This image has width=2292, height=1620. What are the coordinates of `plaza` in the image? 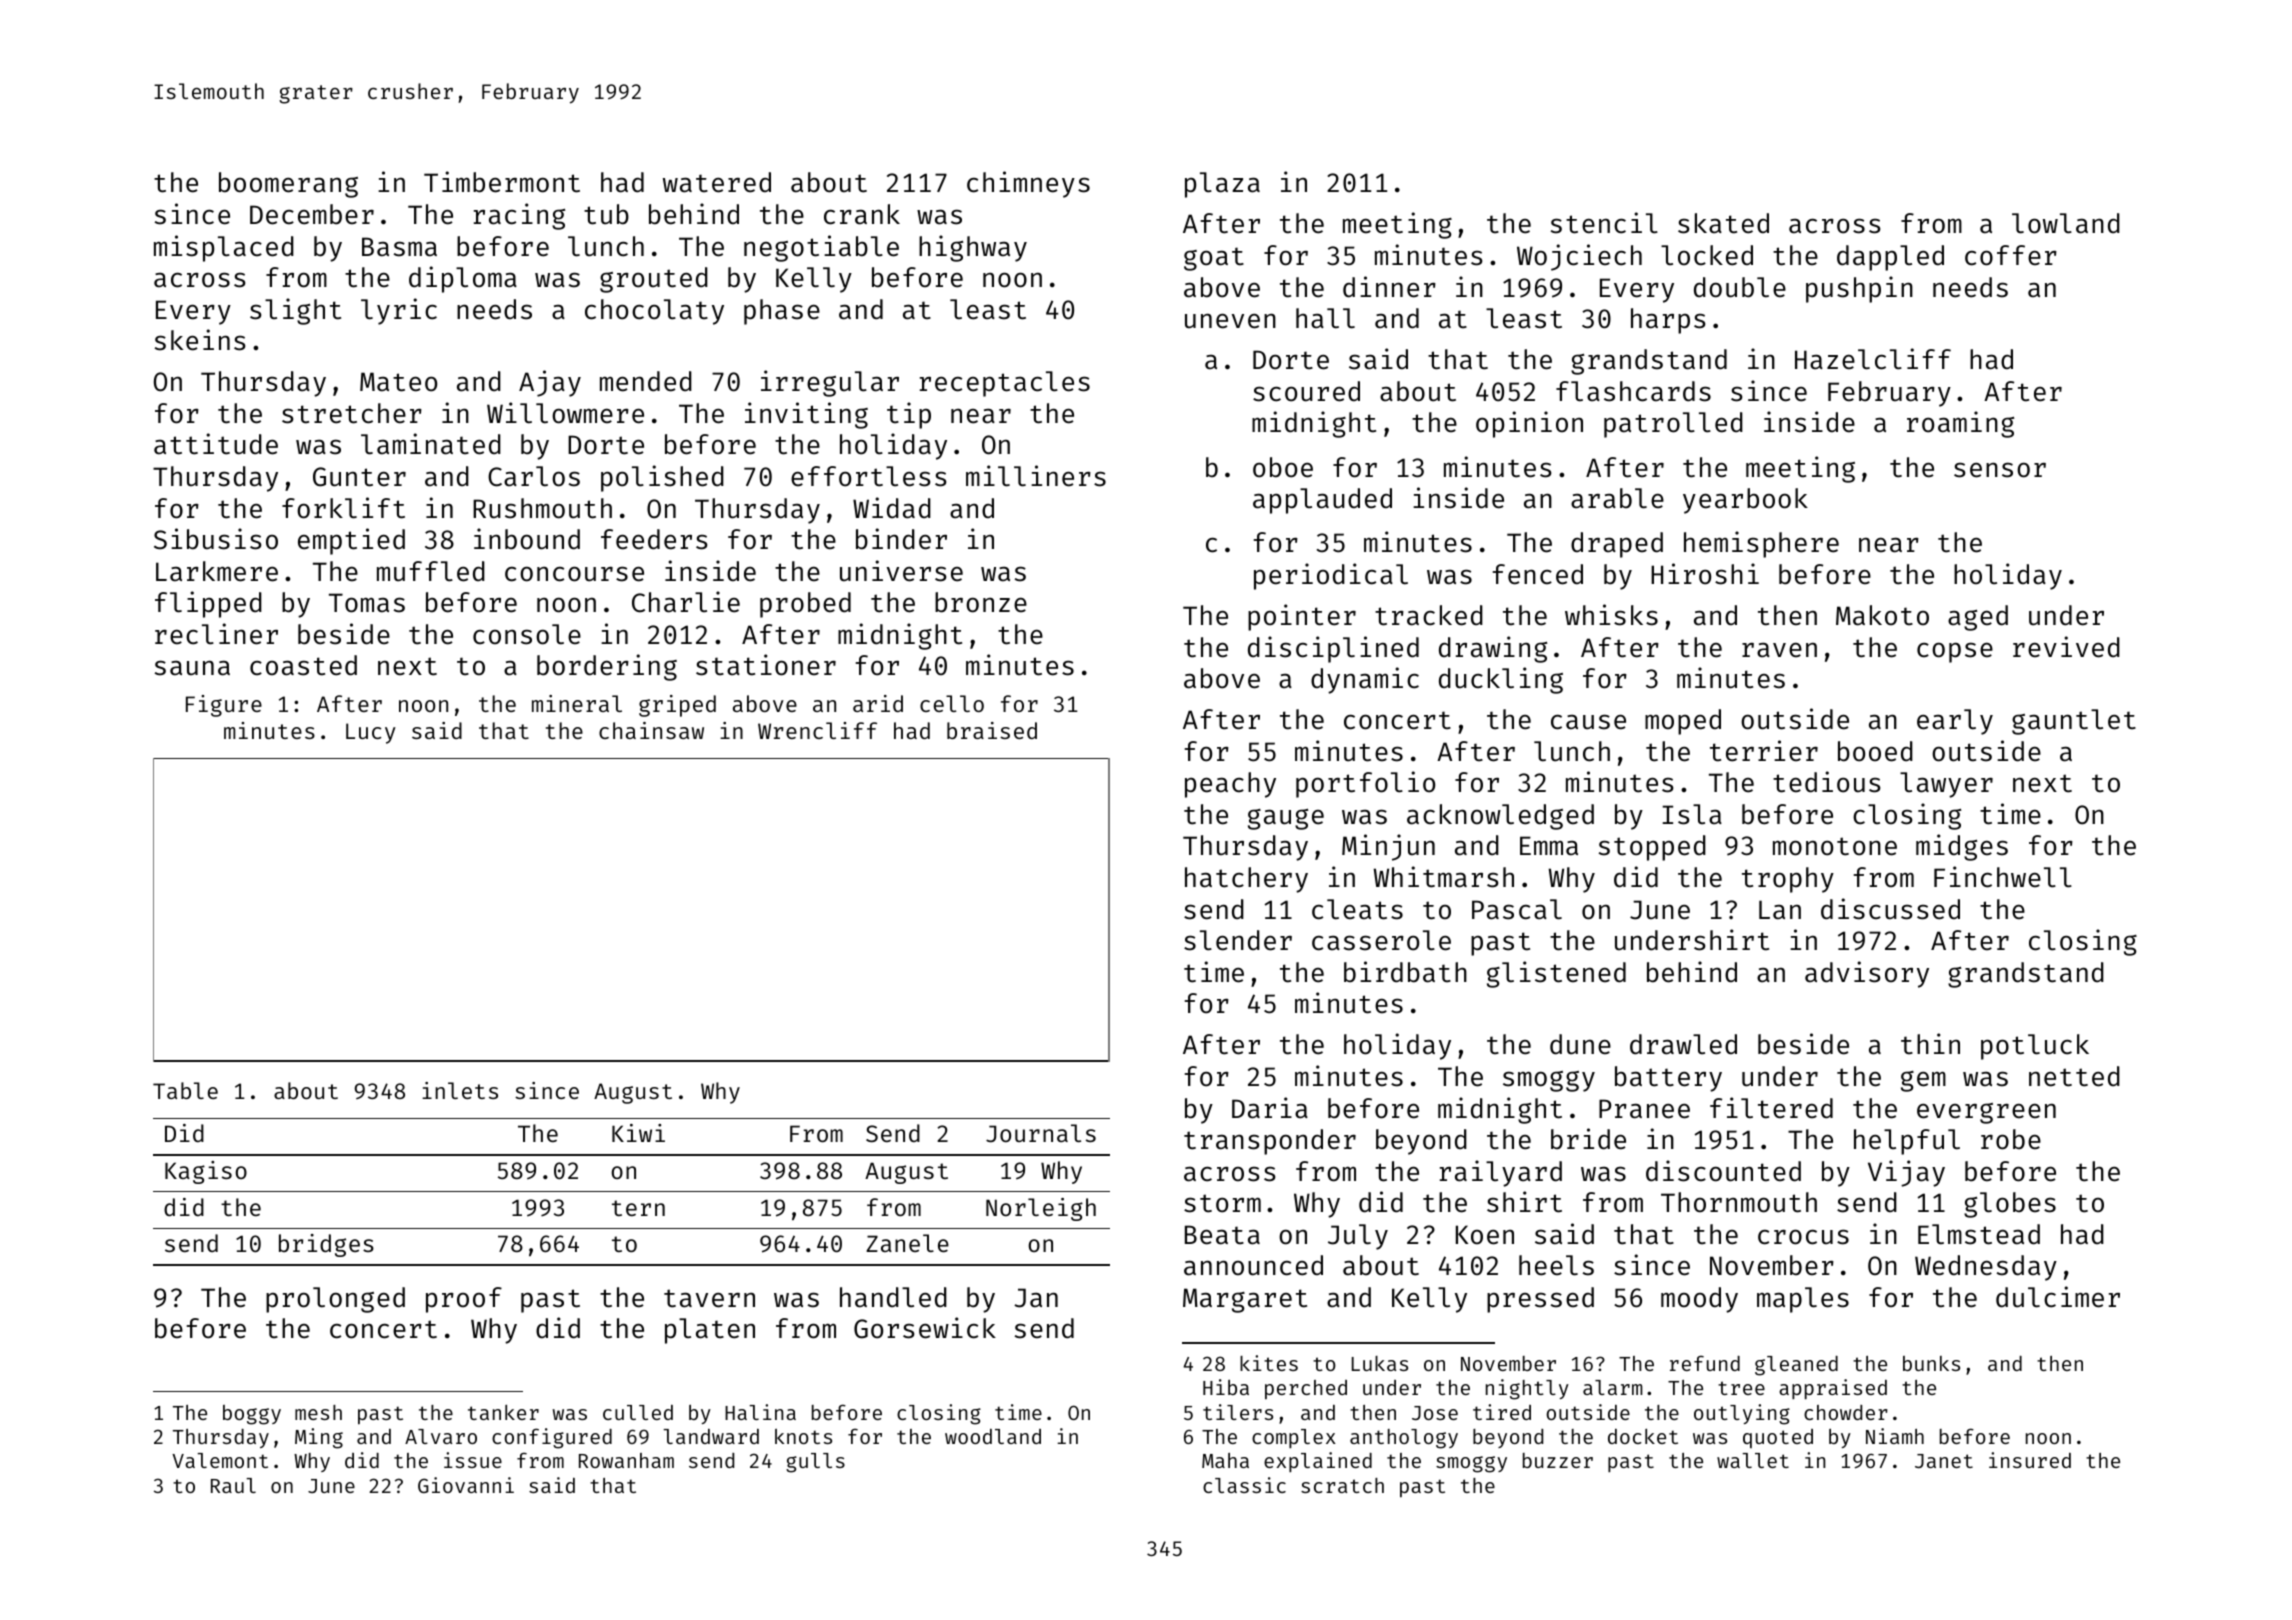 It's located at (1222, 185).
